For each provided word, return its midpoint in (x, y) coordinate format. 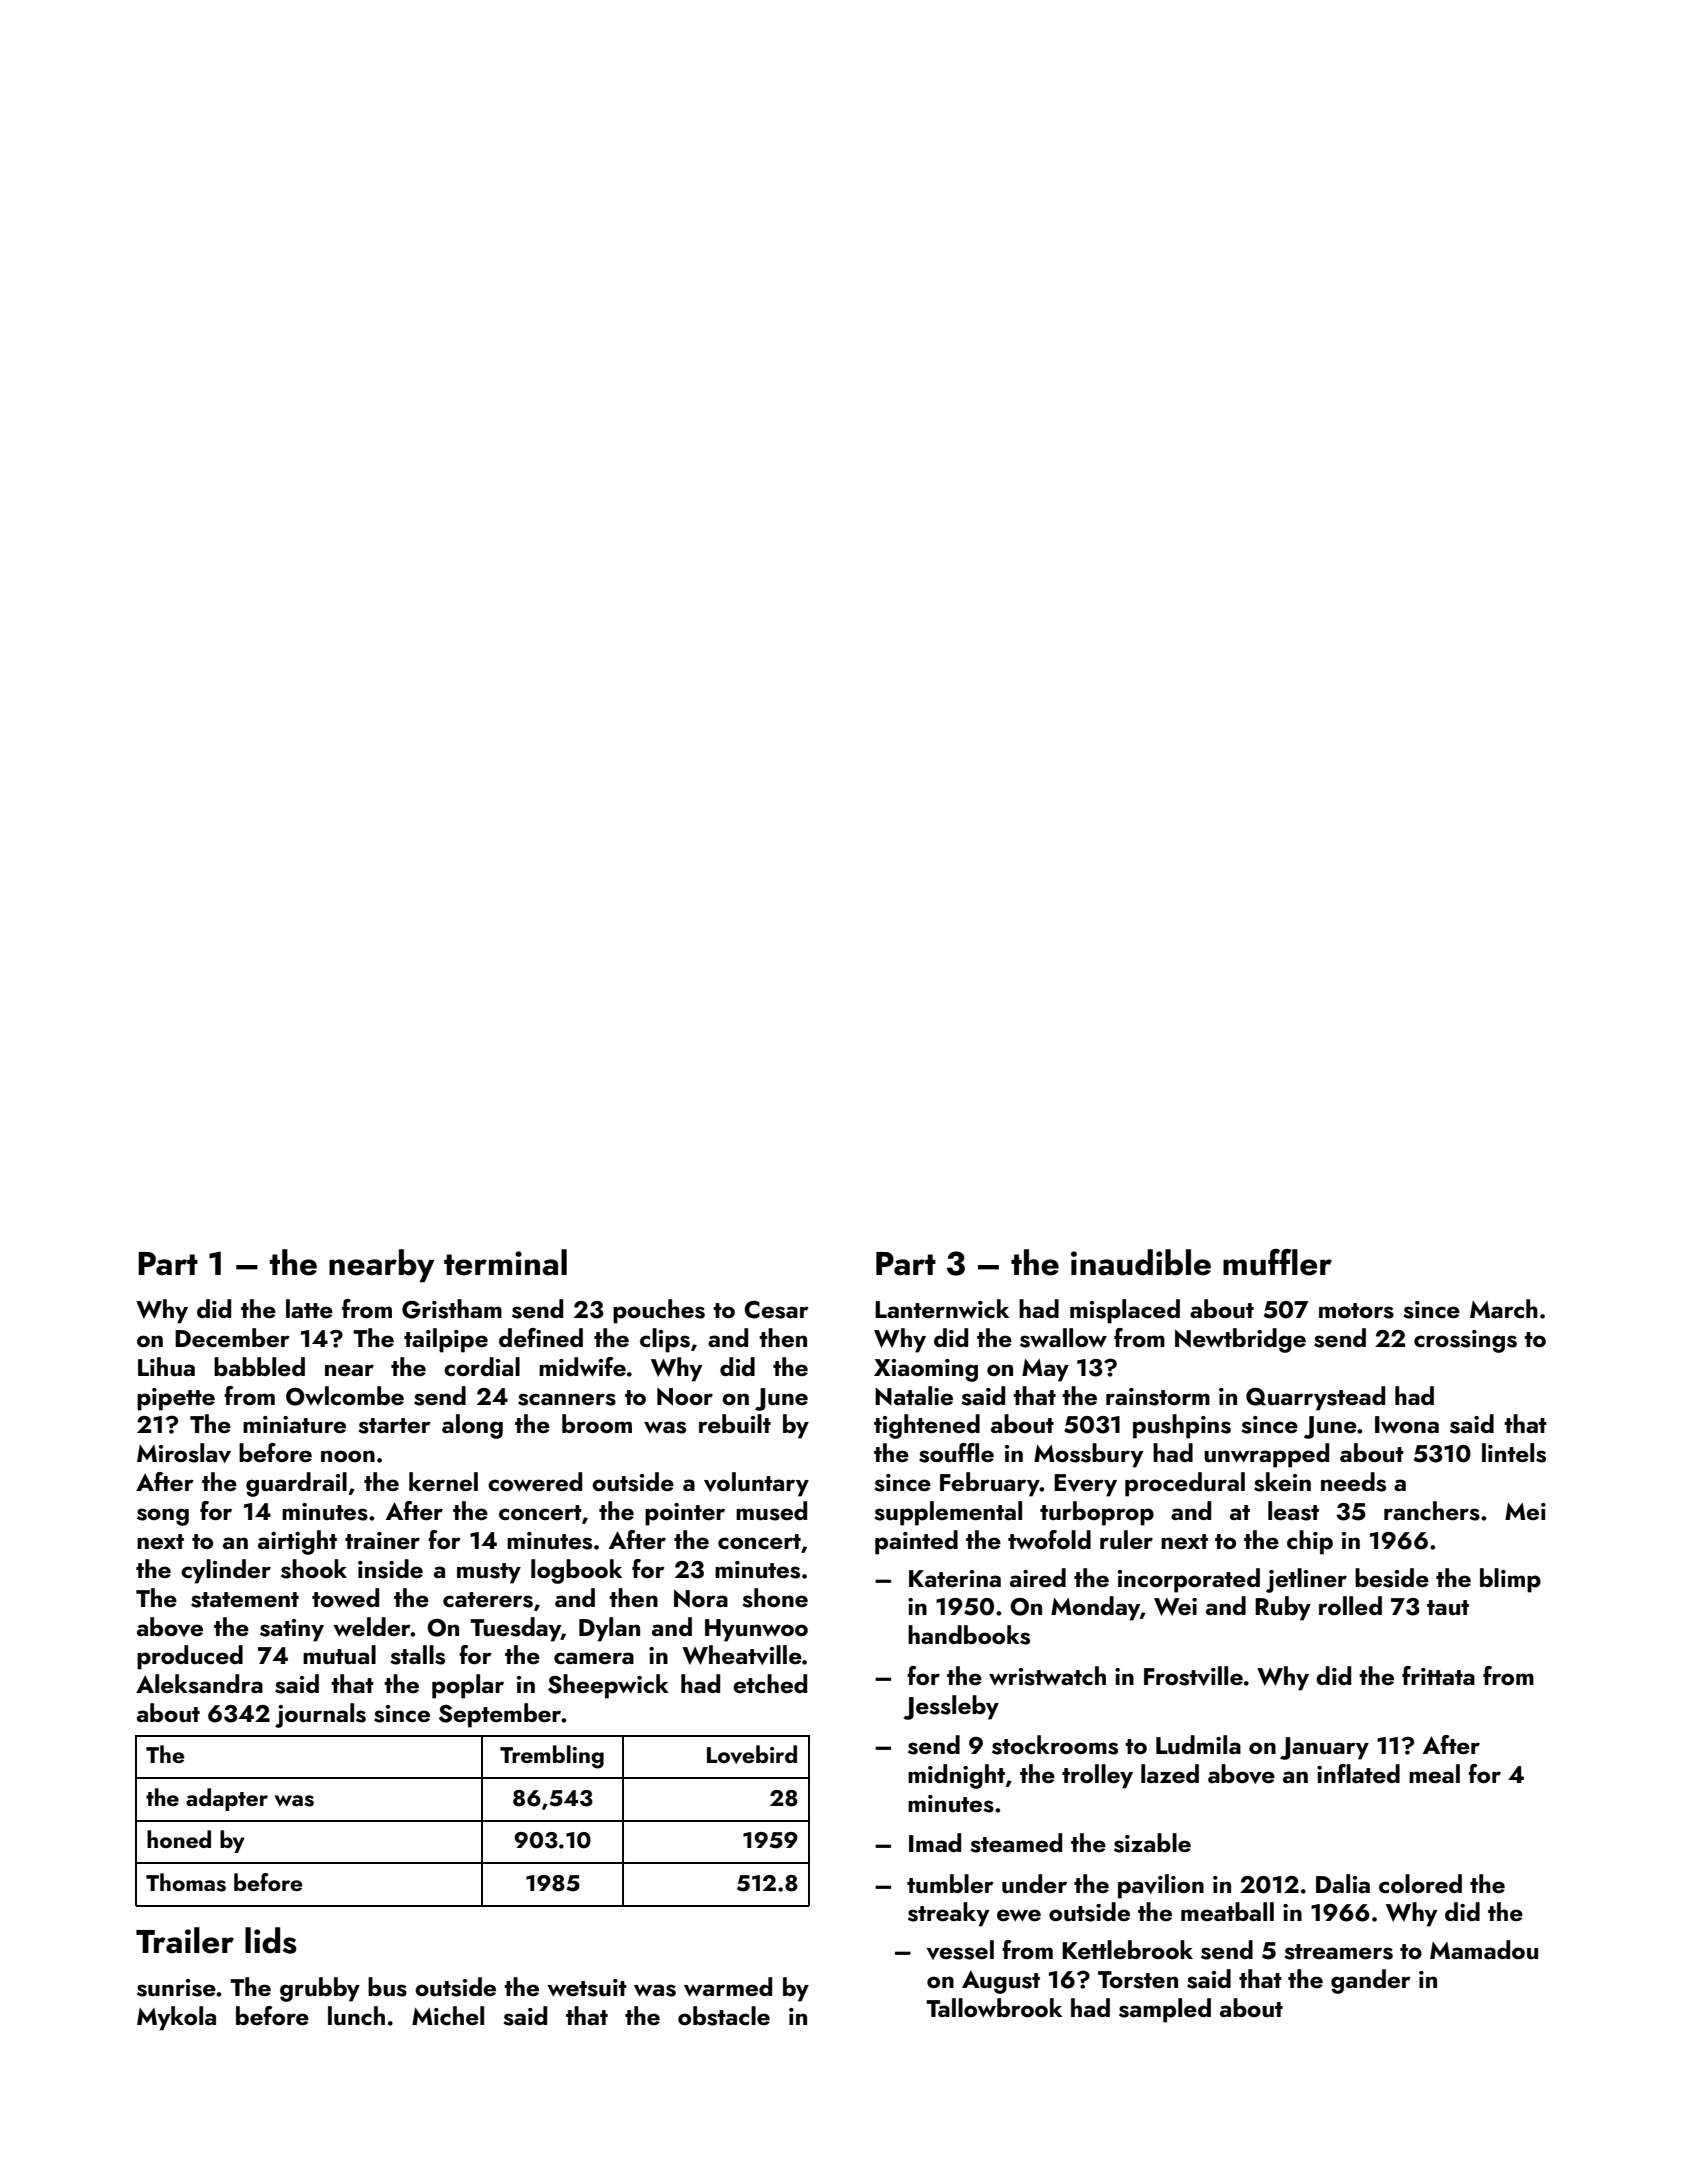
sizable (1152, 1843)
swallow (1063, 1338)
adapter (227, 1799)
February (990, 1484)
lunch (356, 2016)
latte (309, 1308)
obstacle (724, 2016)
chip (1310, 1542)
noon (348, 1456)
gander (1371, 1981)
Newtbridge (1240, 1340)
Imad (935, 1842)
